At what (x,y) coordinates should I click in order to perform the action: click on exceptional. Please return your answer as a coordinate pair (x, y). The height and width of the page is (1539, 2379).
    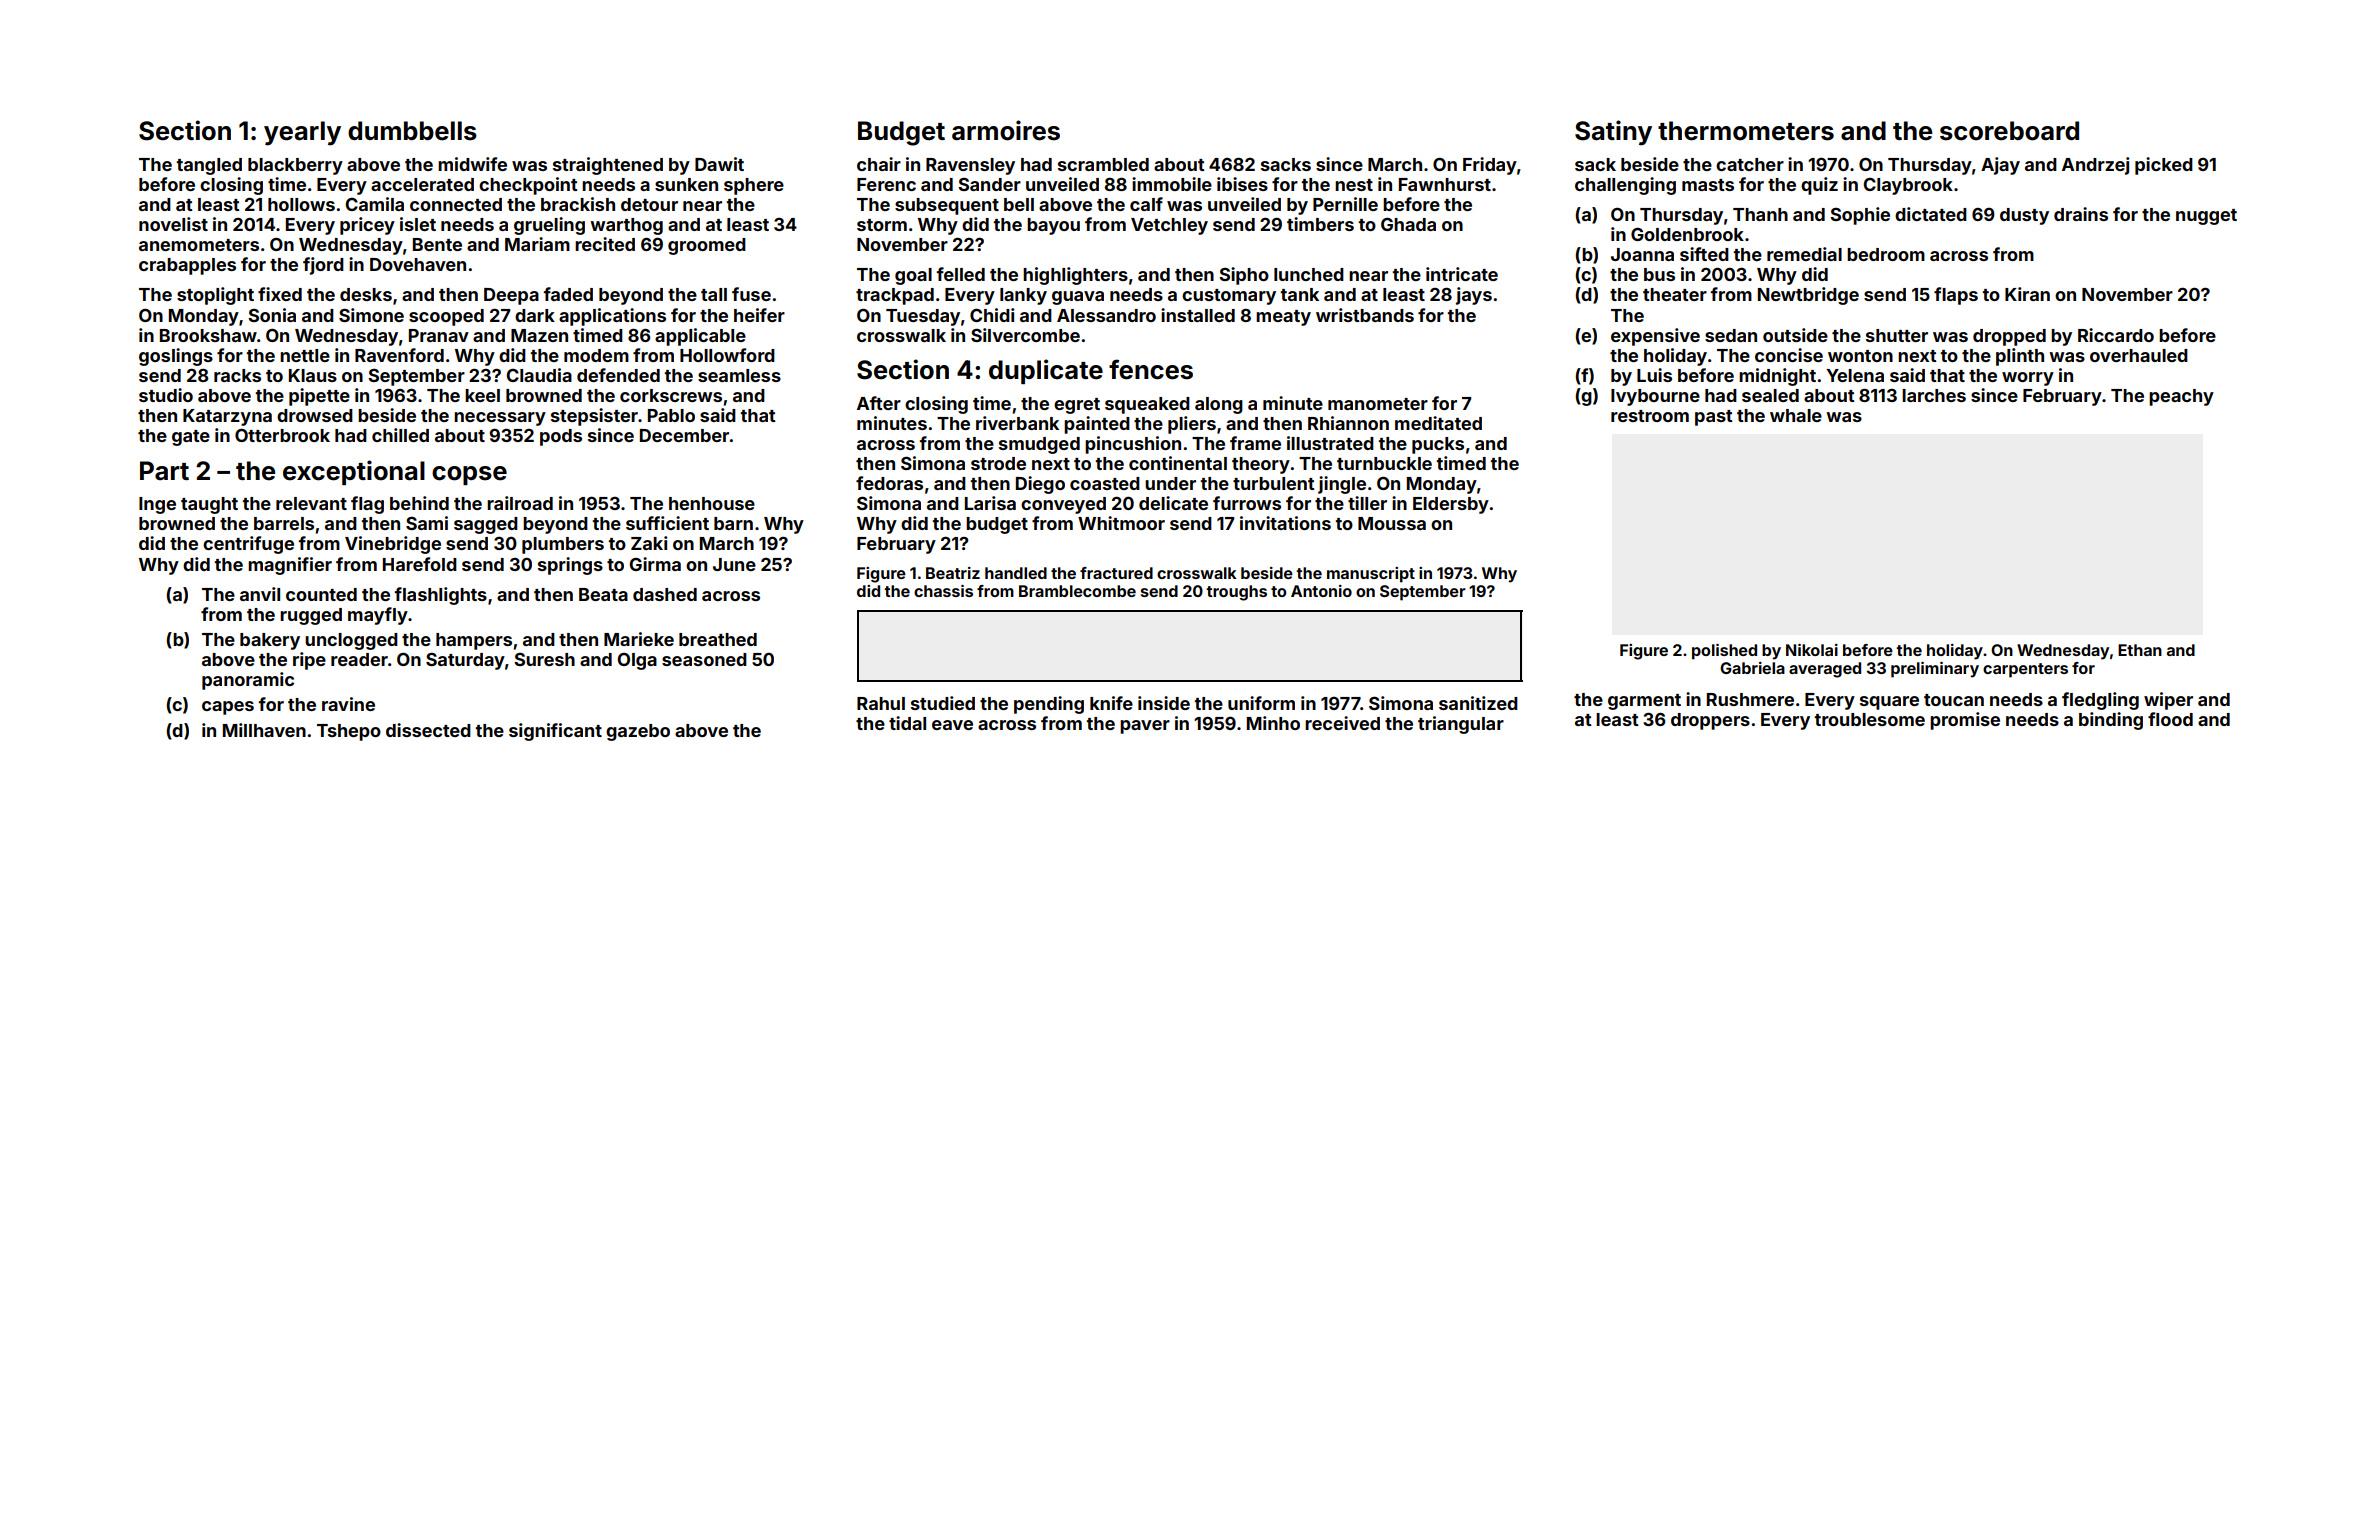
    Looking at the image, I should click on (354, 472).
